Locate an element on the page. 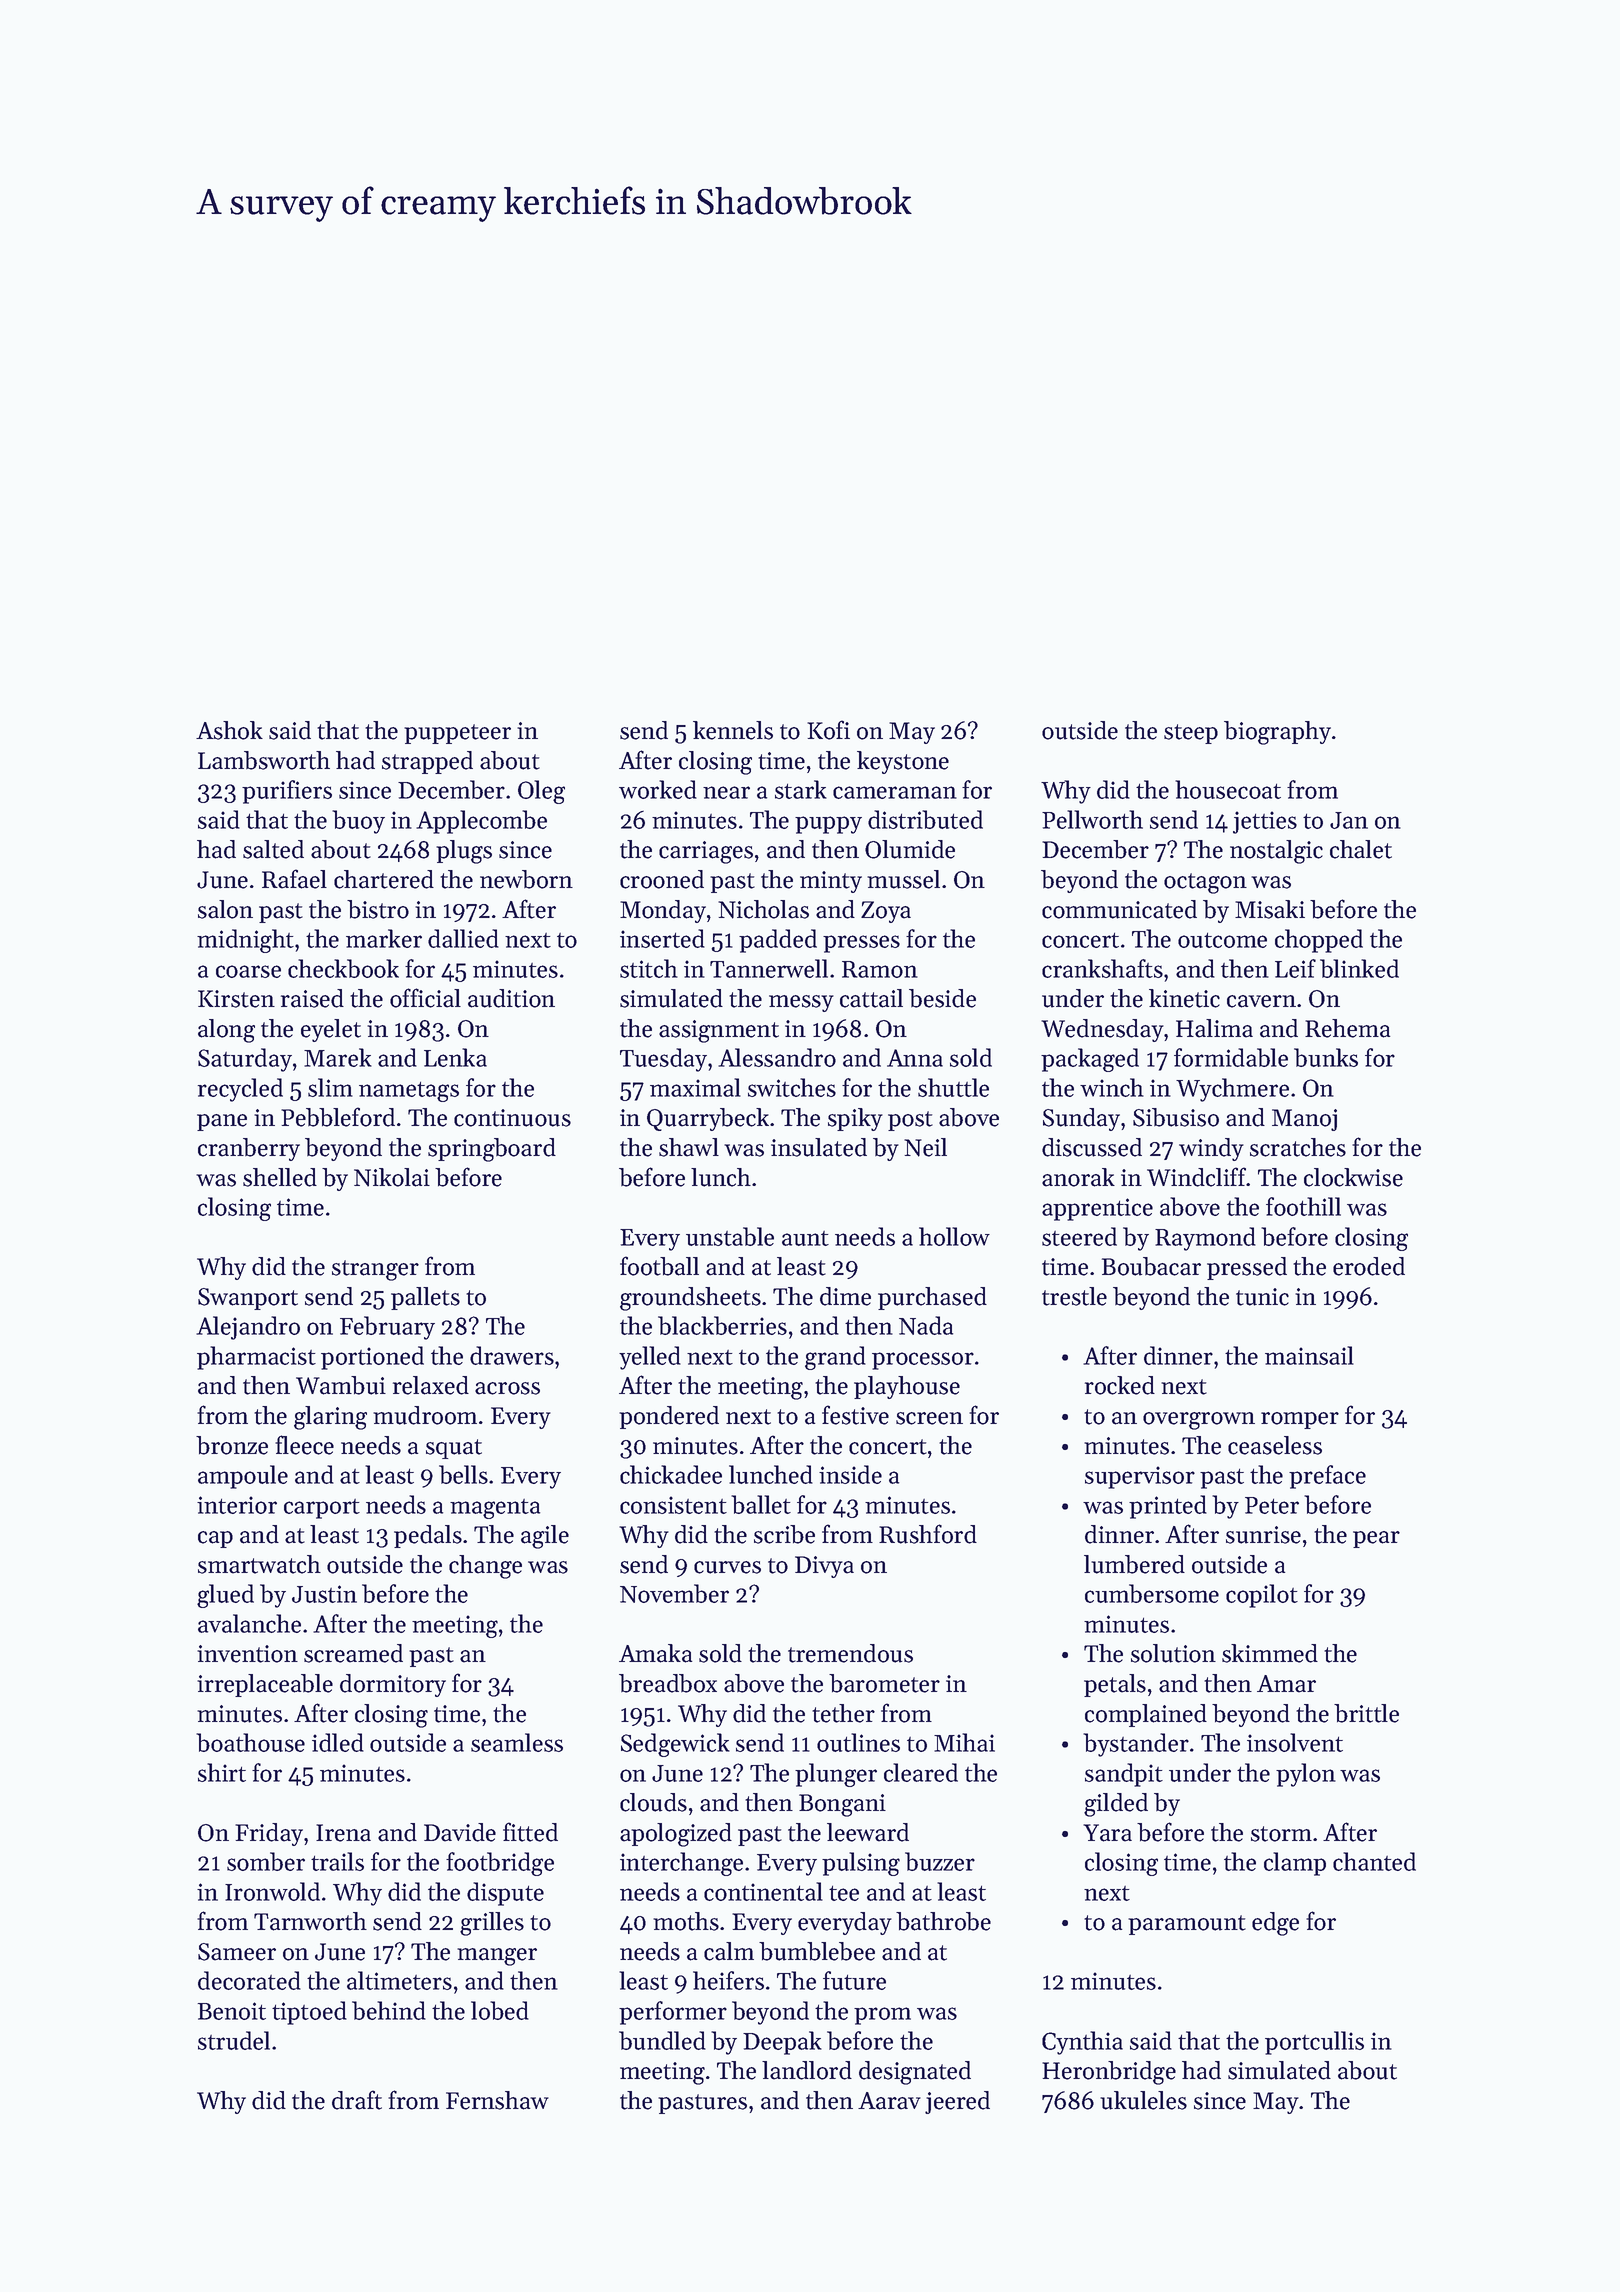 The image size is (1620, 2292). cranberry is located at coordinates (249, 1149).
